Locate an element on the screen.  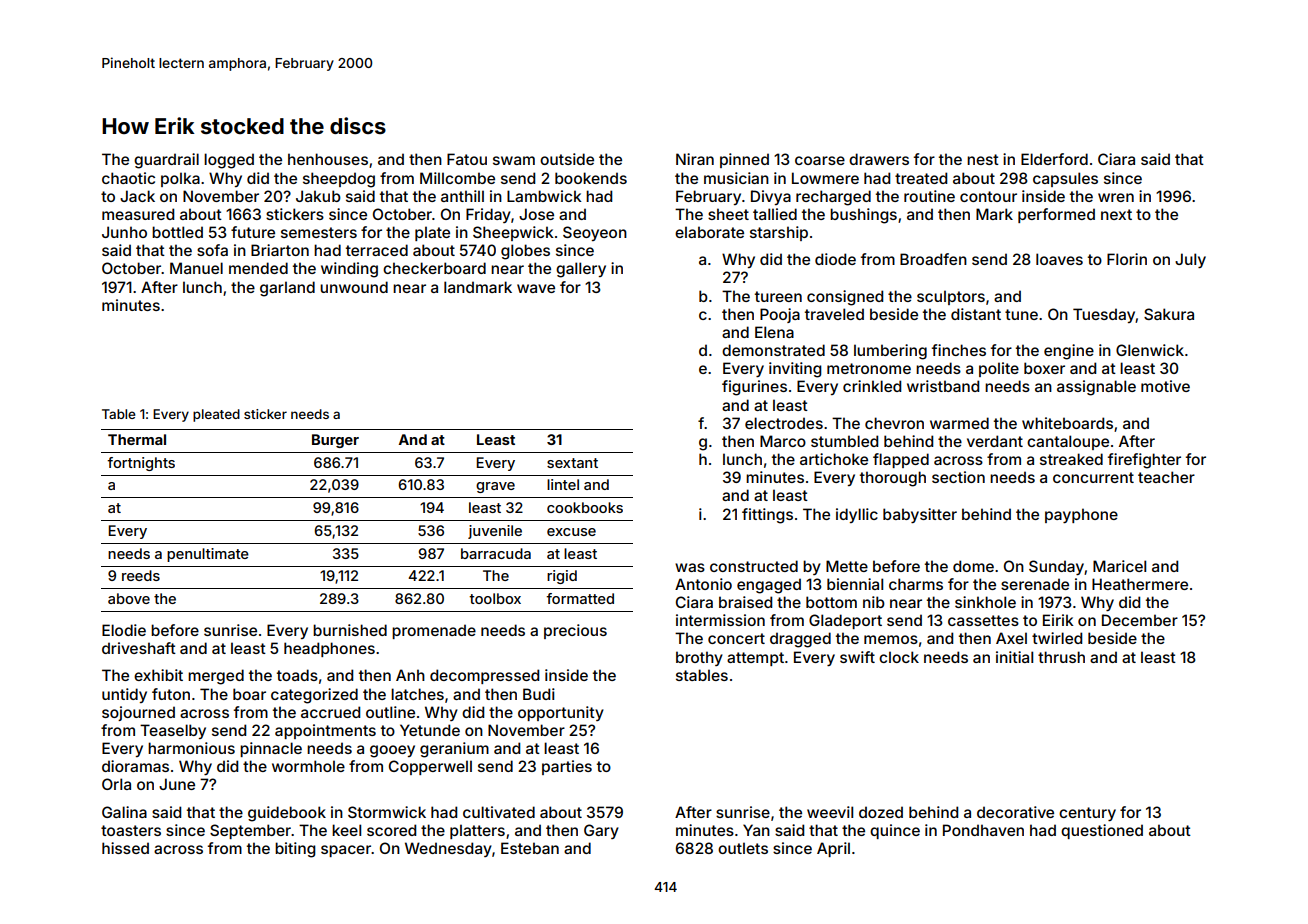
Gary is located at coordinates (601, 831).
